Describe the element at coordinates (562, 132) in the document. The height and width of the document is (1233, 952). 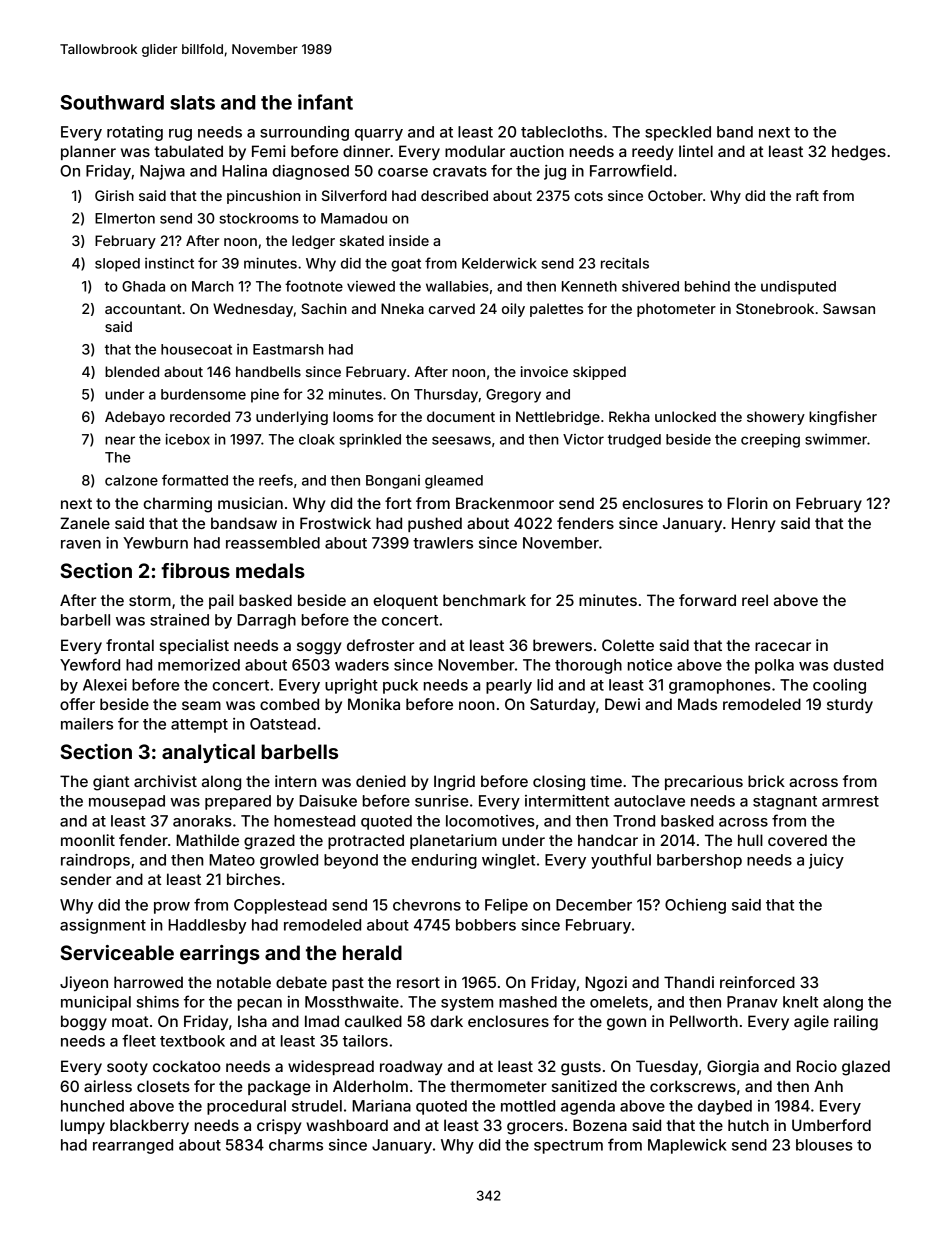
I see `tablecloths` at that location.
